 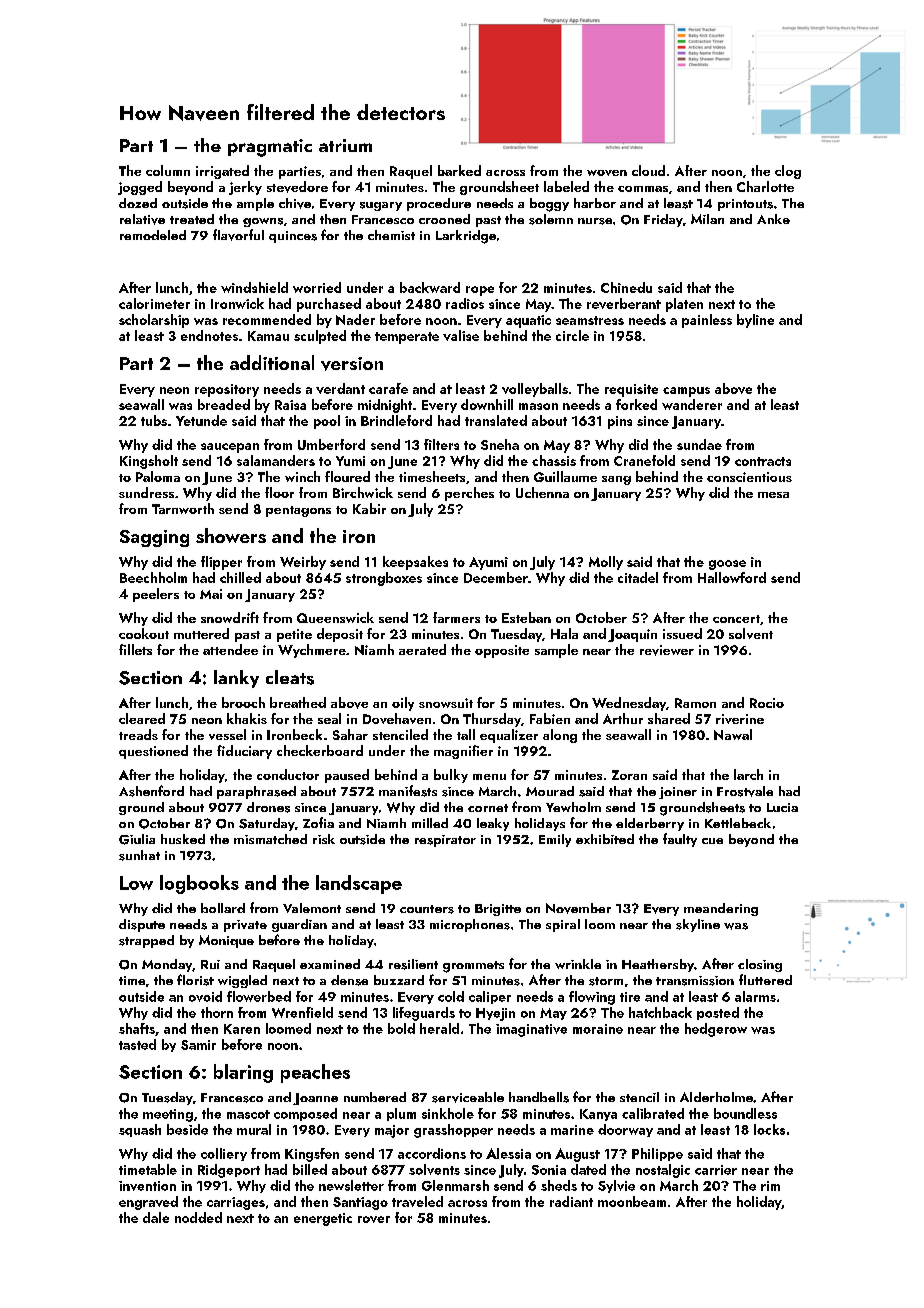 I want to click on cloud, so click(x=648, y=170).
